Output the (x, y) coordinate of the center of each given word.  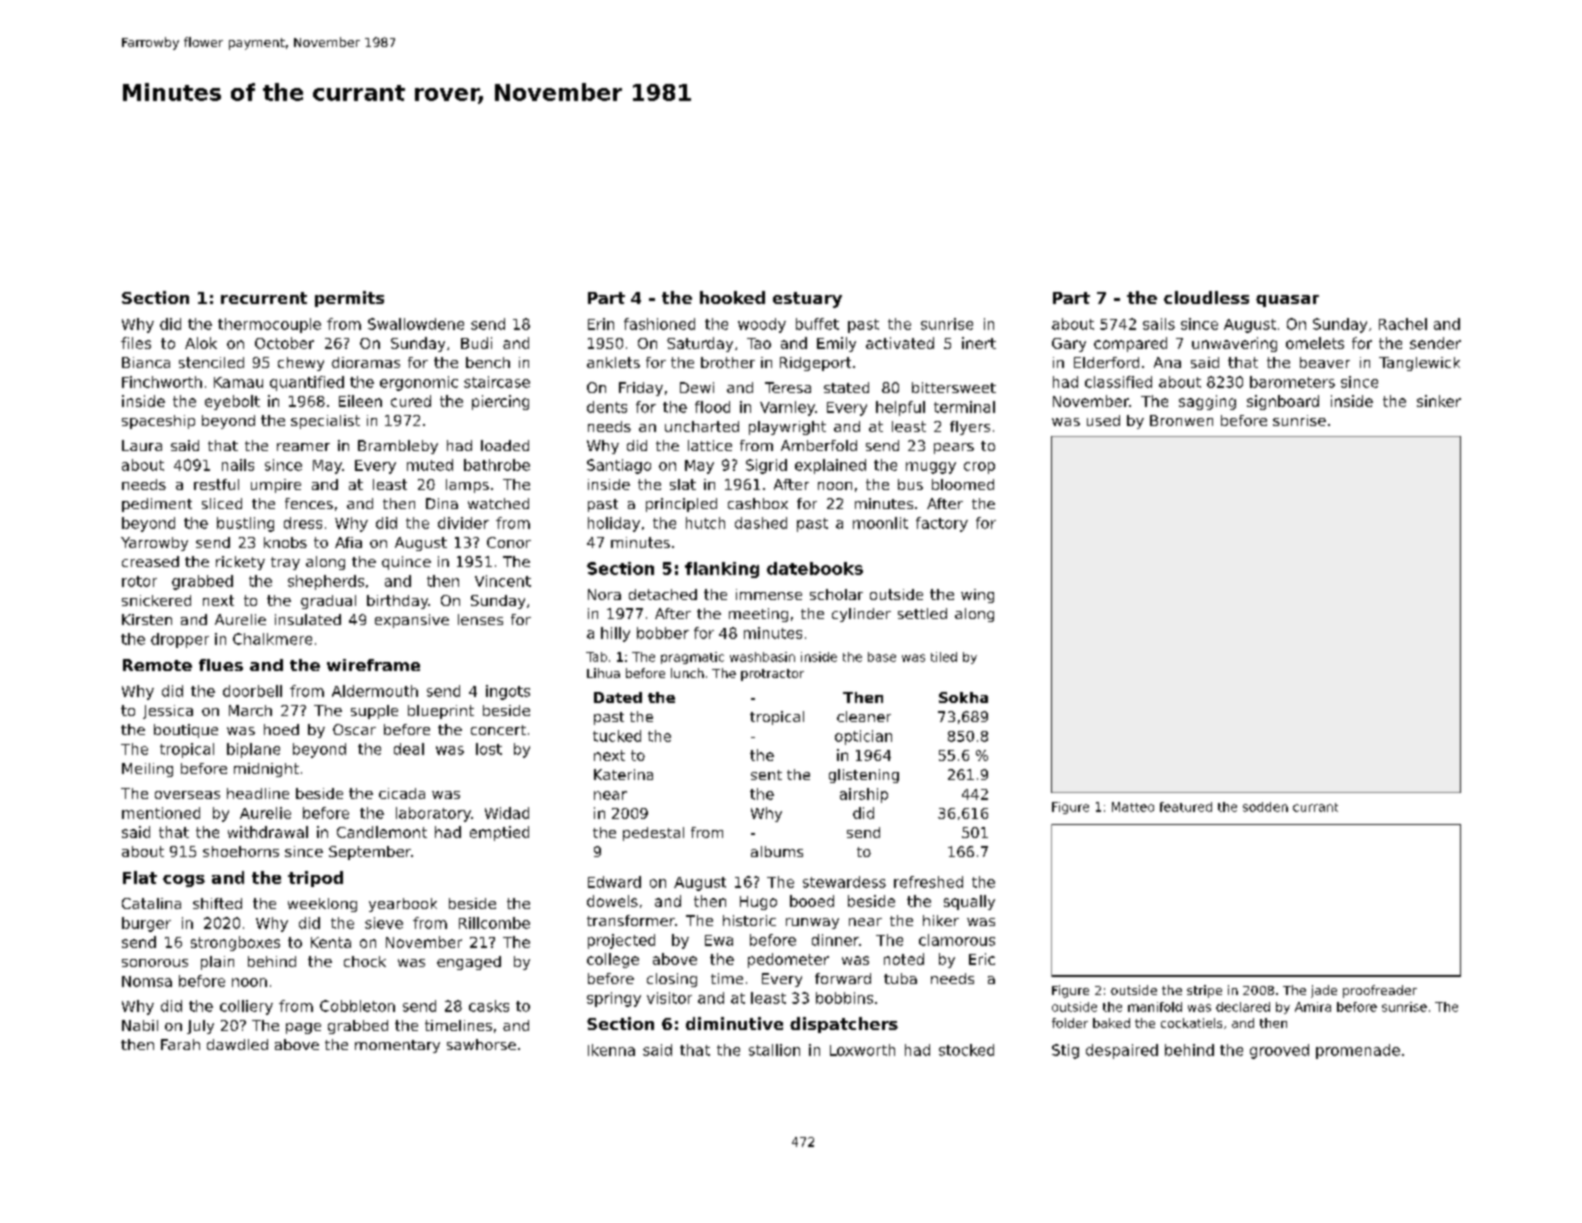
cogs (184, 881)
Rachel (1403, 324)
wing (977, 596)
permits (349, 299)
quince (406, 563)
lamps (467, 486)
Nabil (140, 1025)
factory (942, 524)
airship (864, 795)
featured (1186, 807)
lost (489, 749)
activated (900, 343)
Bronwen (1181, 420)
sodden (1265, 807)
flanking (722, 570)
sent (766, 775)
